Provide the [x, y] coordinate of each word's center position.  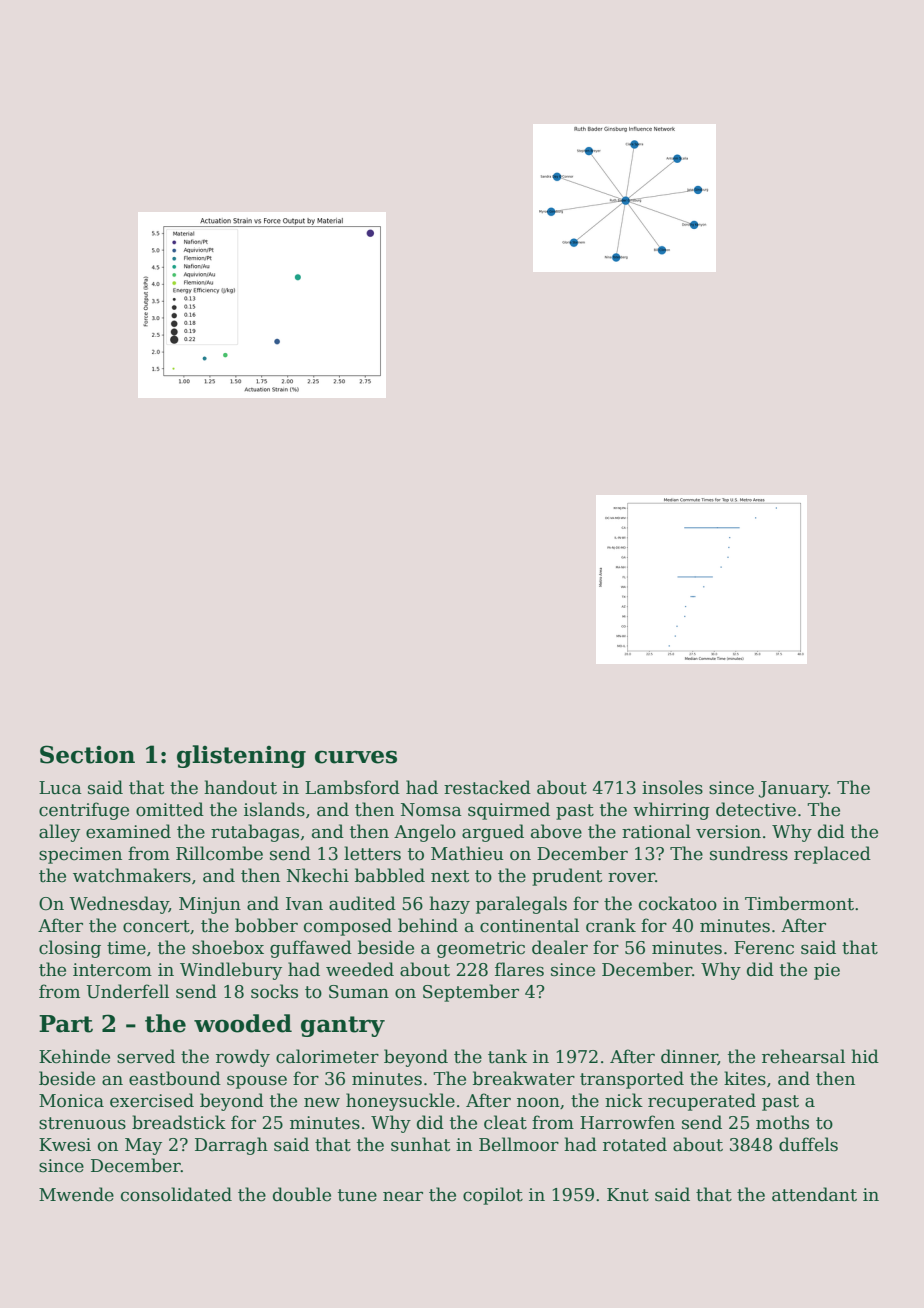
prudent [567, 877]
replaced [832, 855]
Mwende [76, 1194]
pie [827, 971]
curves [356, 757]
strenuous [82, 1123]
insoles [672, 787]
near [403, 1196]
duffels [808, 1144]
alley [59, 833]
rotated [635, 1144]
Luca [60, 788]
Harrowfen [627, 1122]
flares [519, 969]
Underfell [128, 991]
